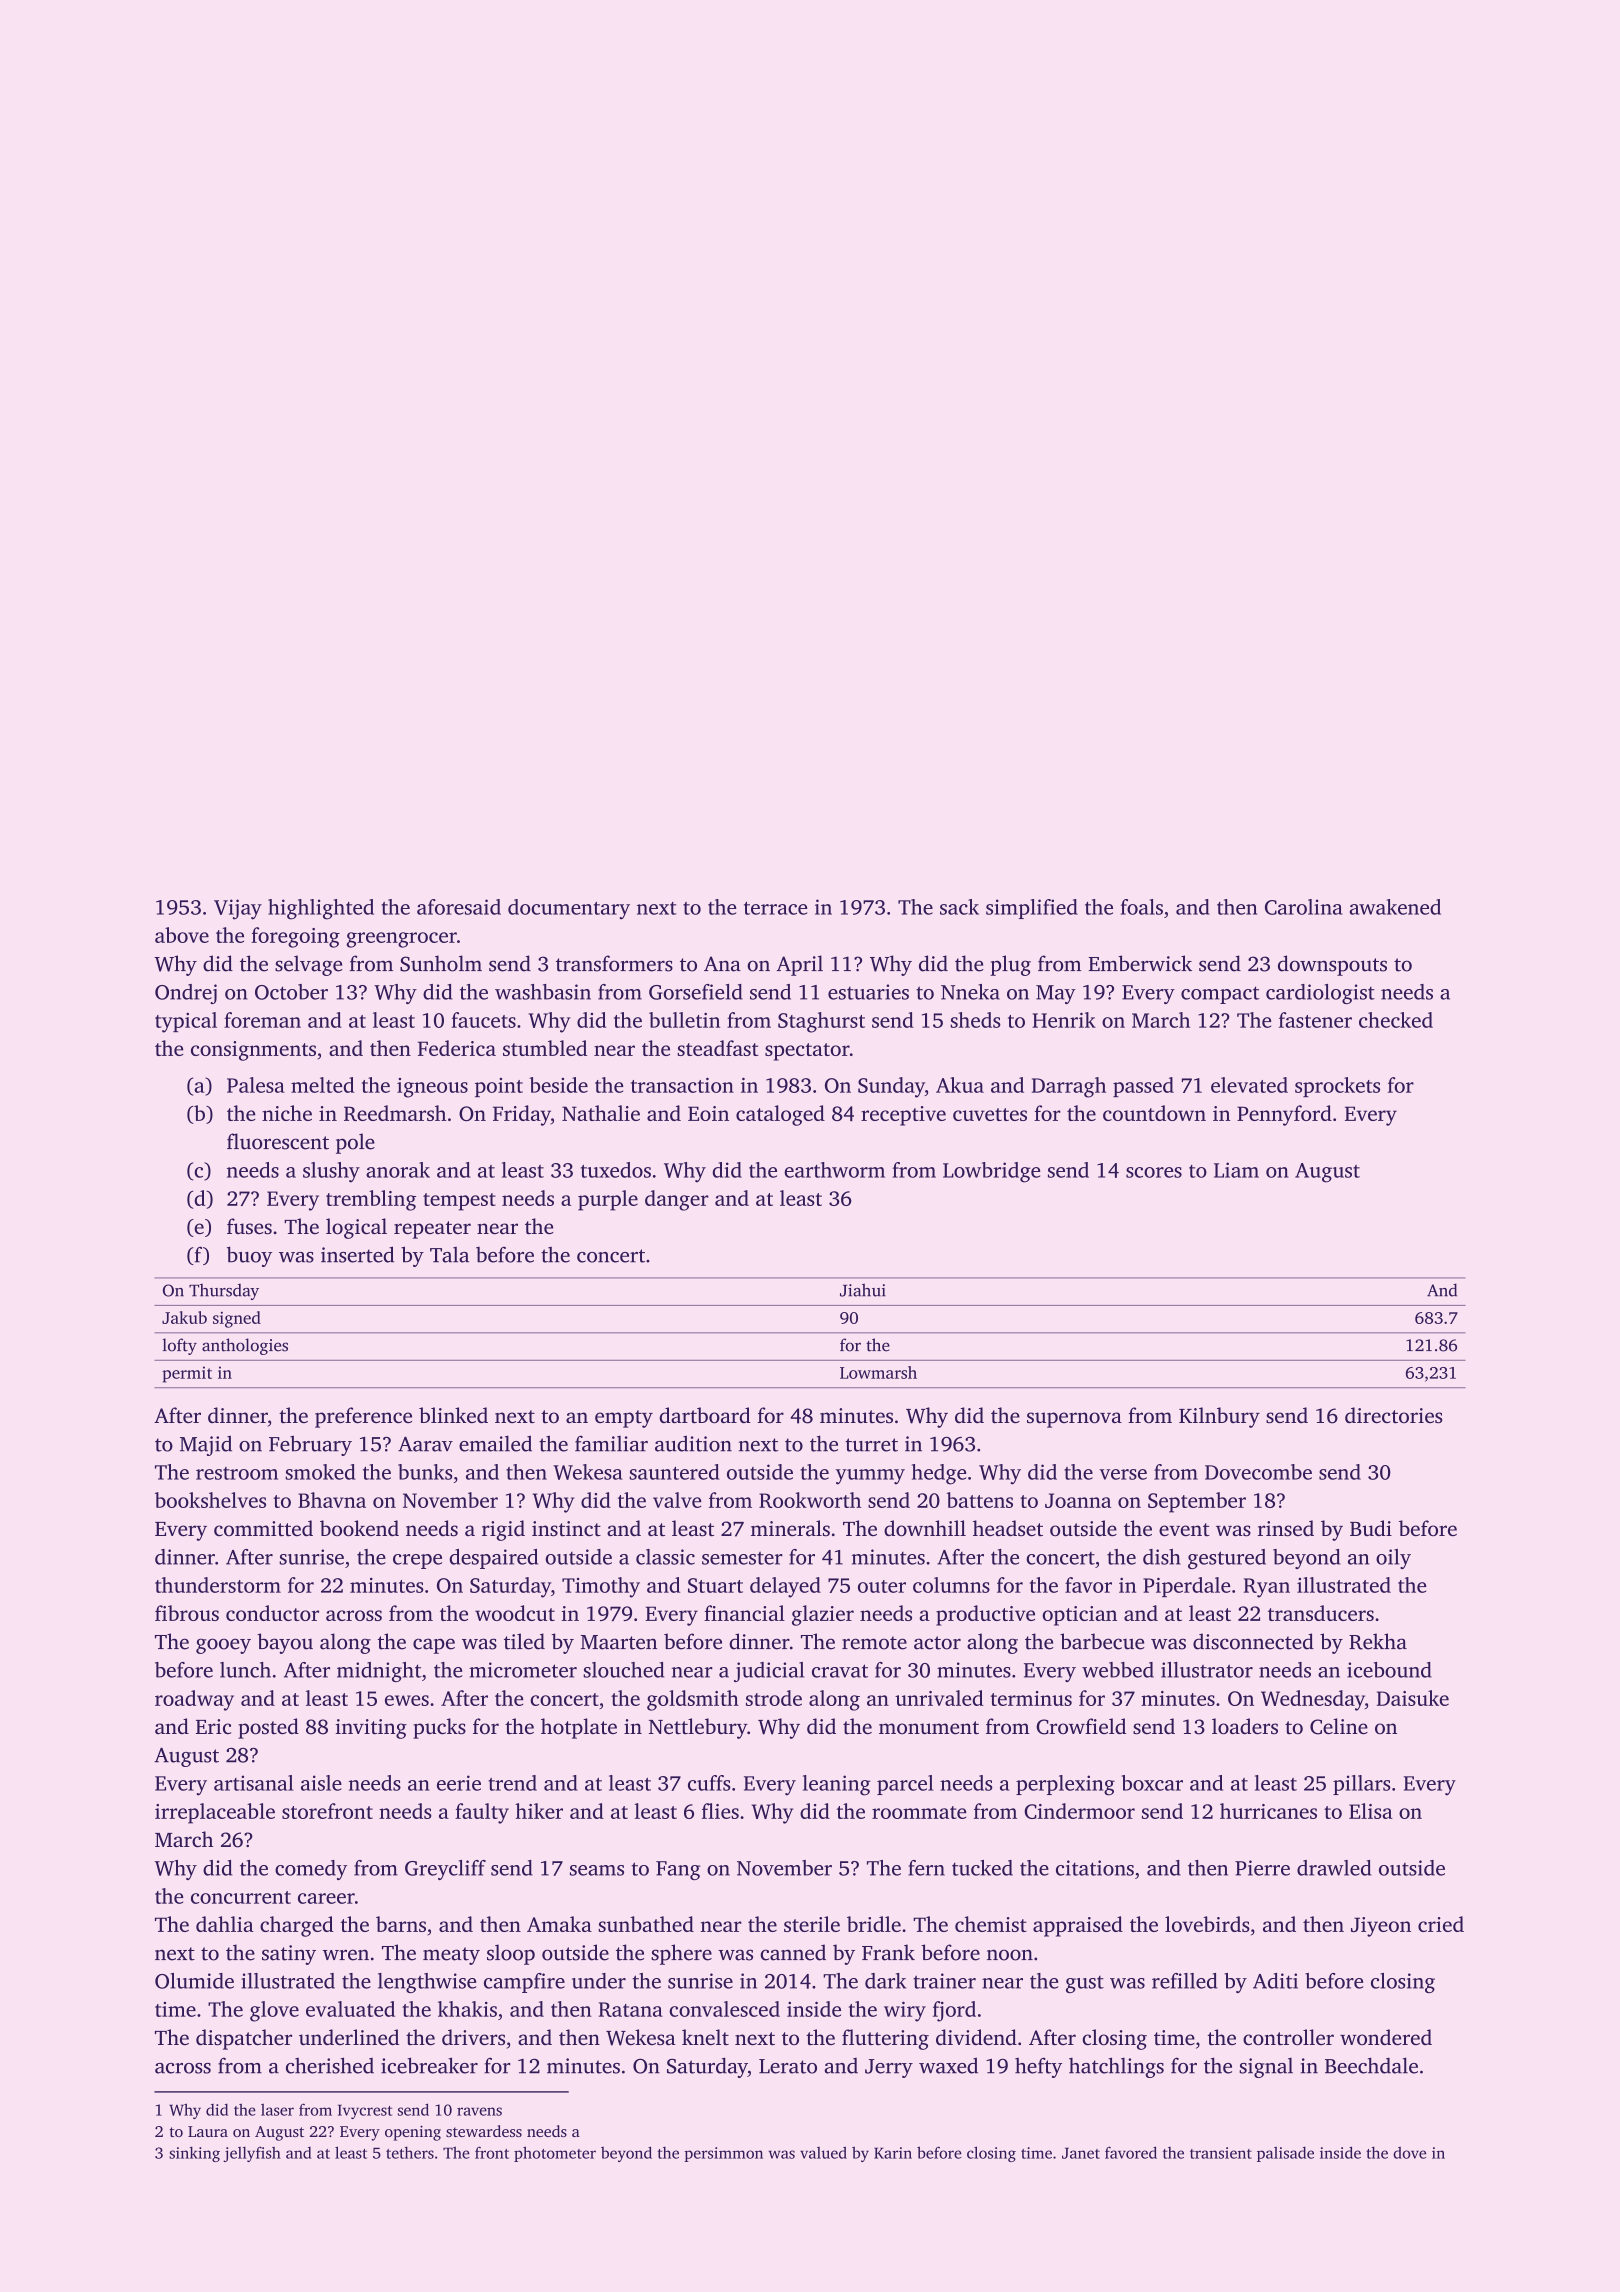 The image size is (1620, 2292). What do you see at coordinates (1395, 907) in the screenshot?
I see `awakened` at bounding box center [1395, 907].
